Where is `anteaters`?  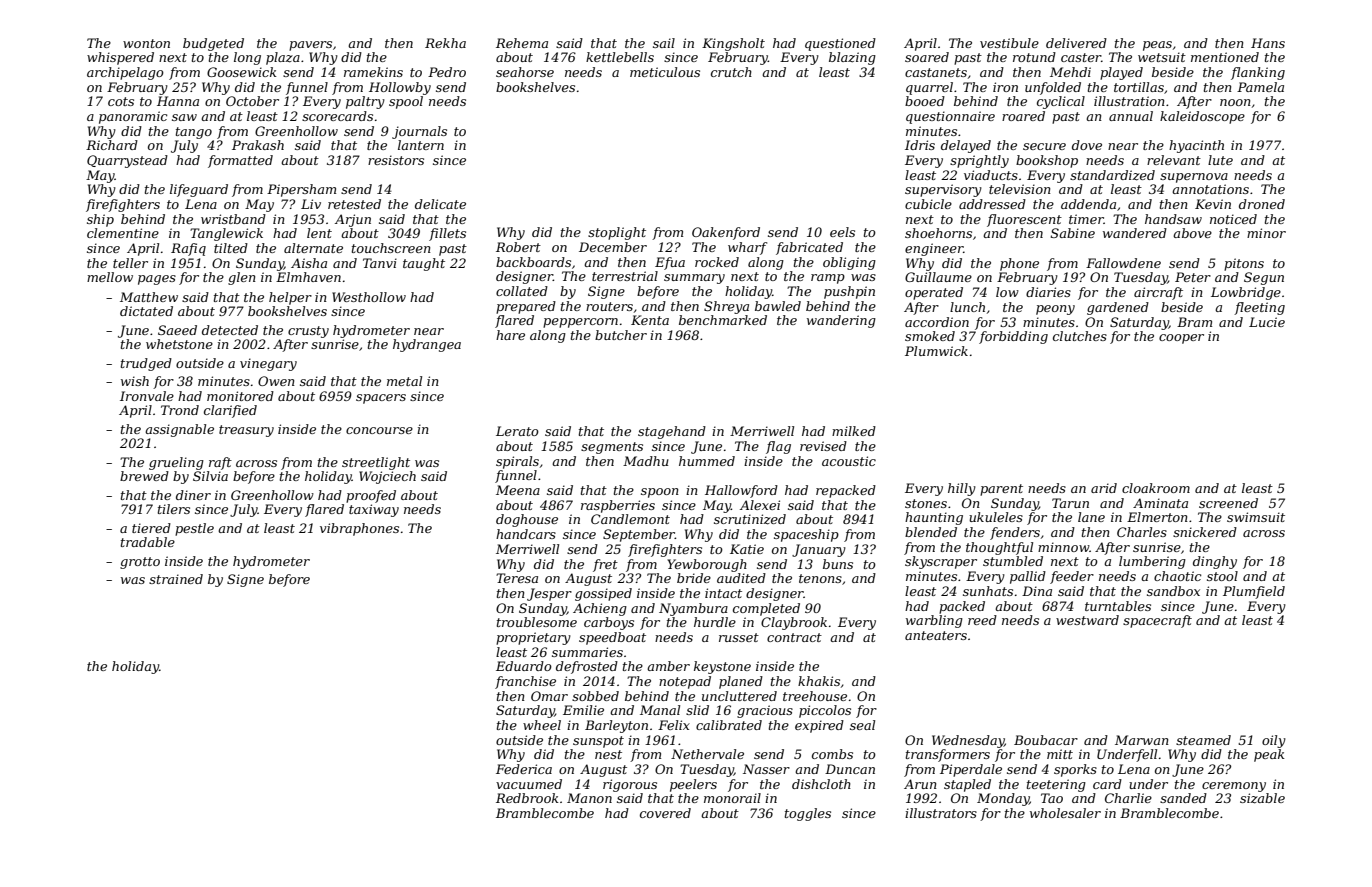 anteaters is located at coordinates (936, 635).
